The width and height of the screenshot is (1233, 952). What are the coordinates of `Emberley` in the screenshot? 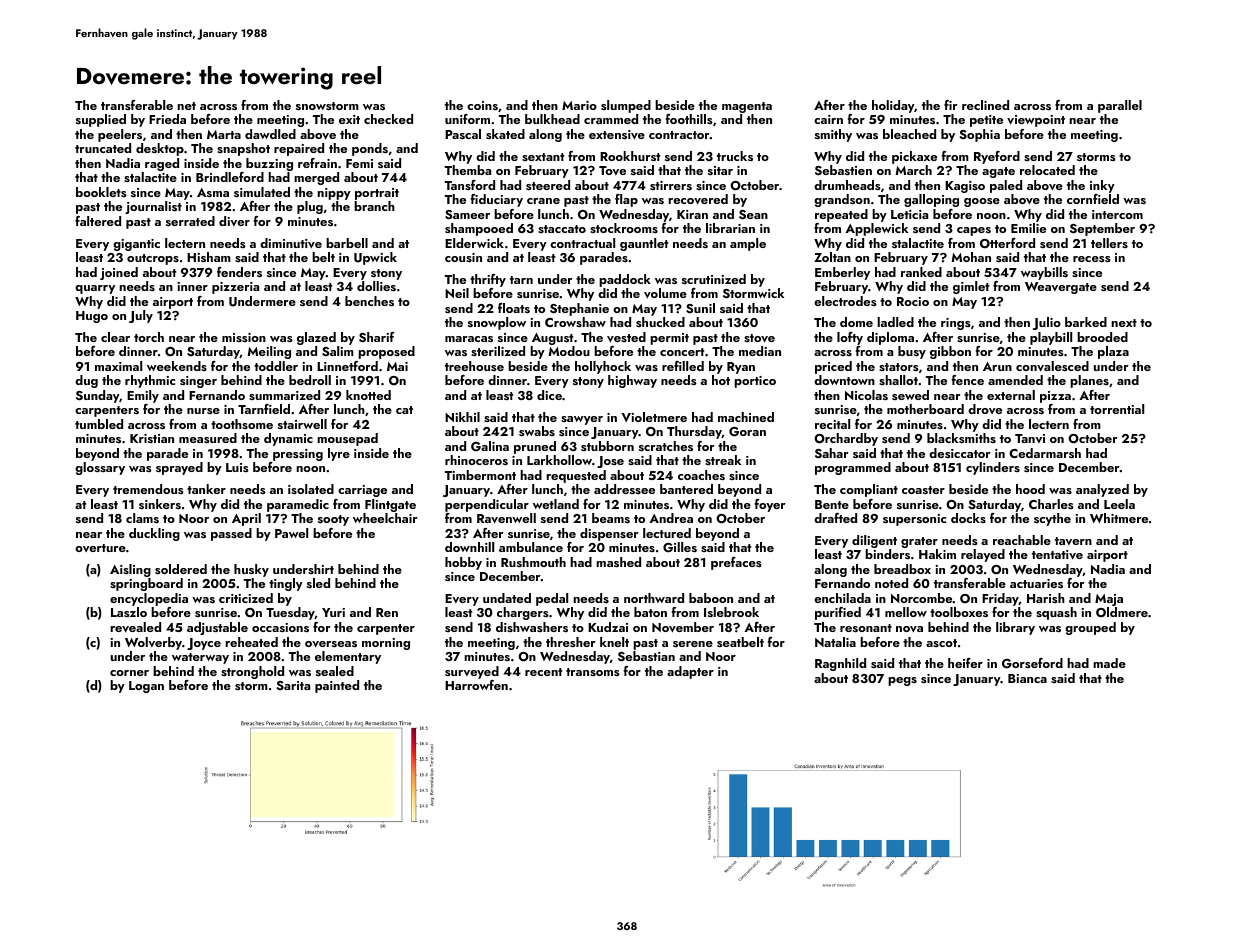 It's located at (842, 273).
